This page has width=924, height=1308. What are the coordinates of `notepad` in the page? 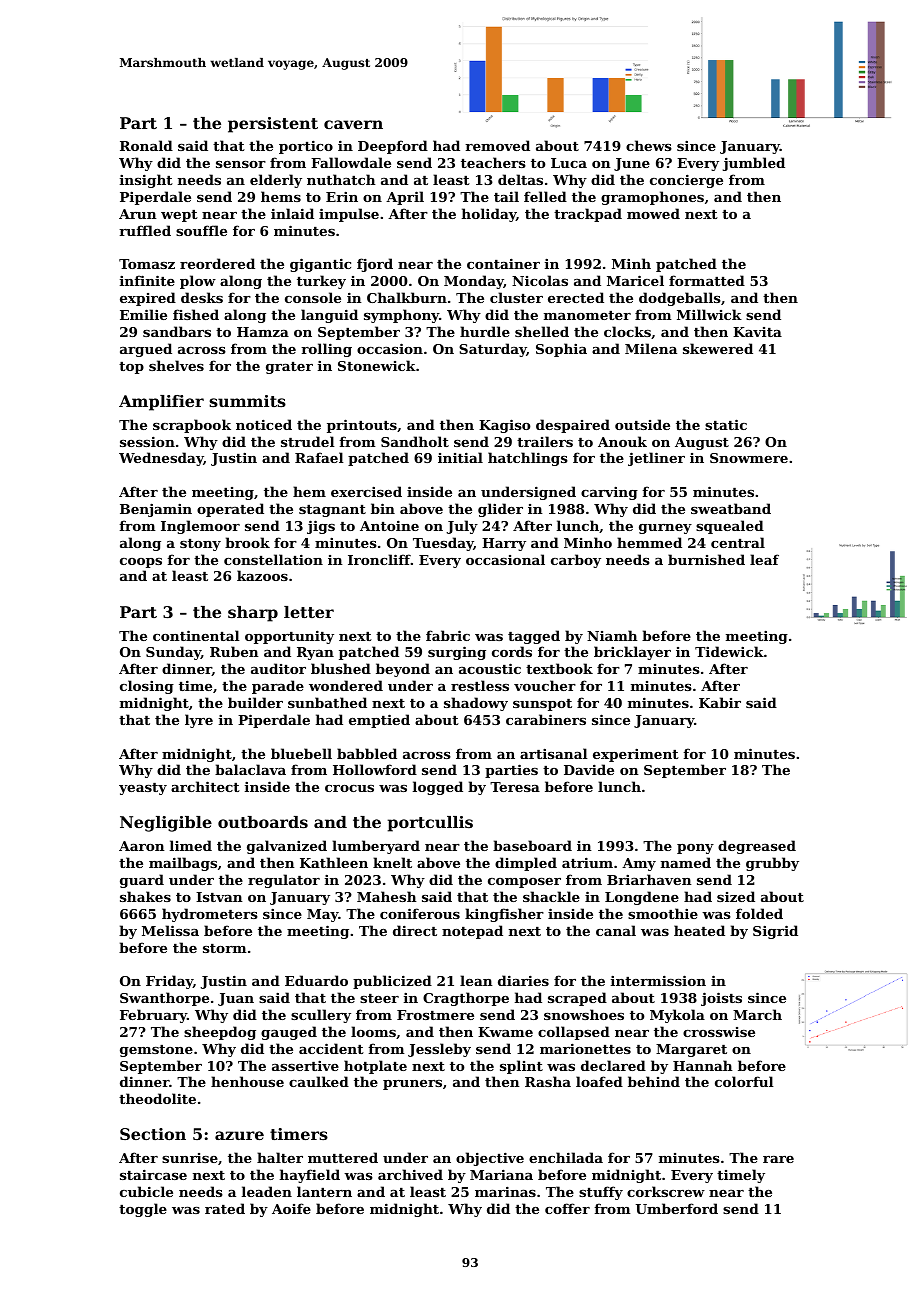 It's located at (472, 932).
